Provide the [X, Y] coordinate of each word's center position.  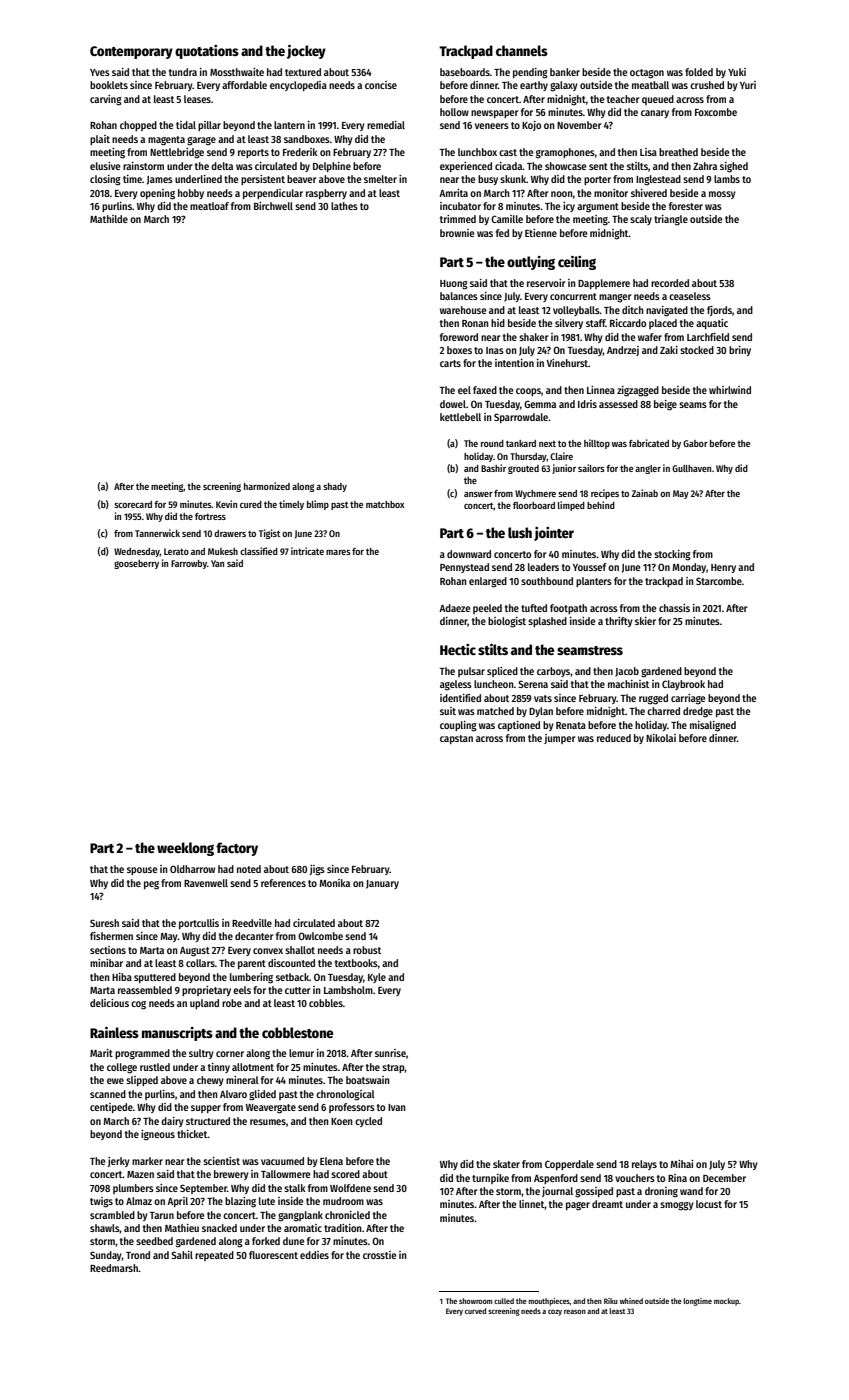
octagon [647, 74]
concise [381, 85]
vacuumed [282, 1161]
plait [100, 140]
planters [594, 582]
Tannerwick [157, 533]
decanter [254, 936]
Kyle [377, 978]
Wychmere [535, 494]
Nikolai [661, 738]
